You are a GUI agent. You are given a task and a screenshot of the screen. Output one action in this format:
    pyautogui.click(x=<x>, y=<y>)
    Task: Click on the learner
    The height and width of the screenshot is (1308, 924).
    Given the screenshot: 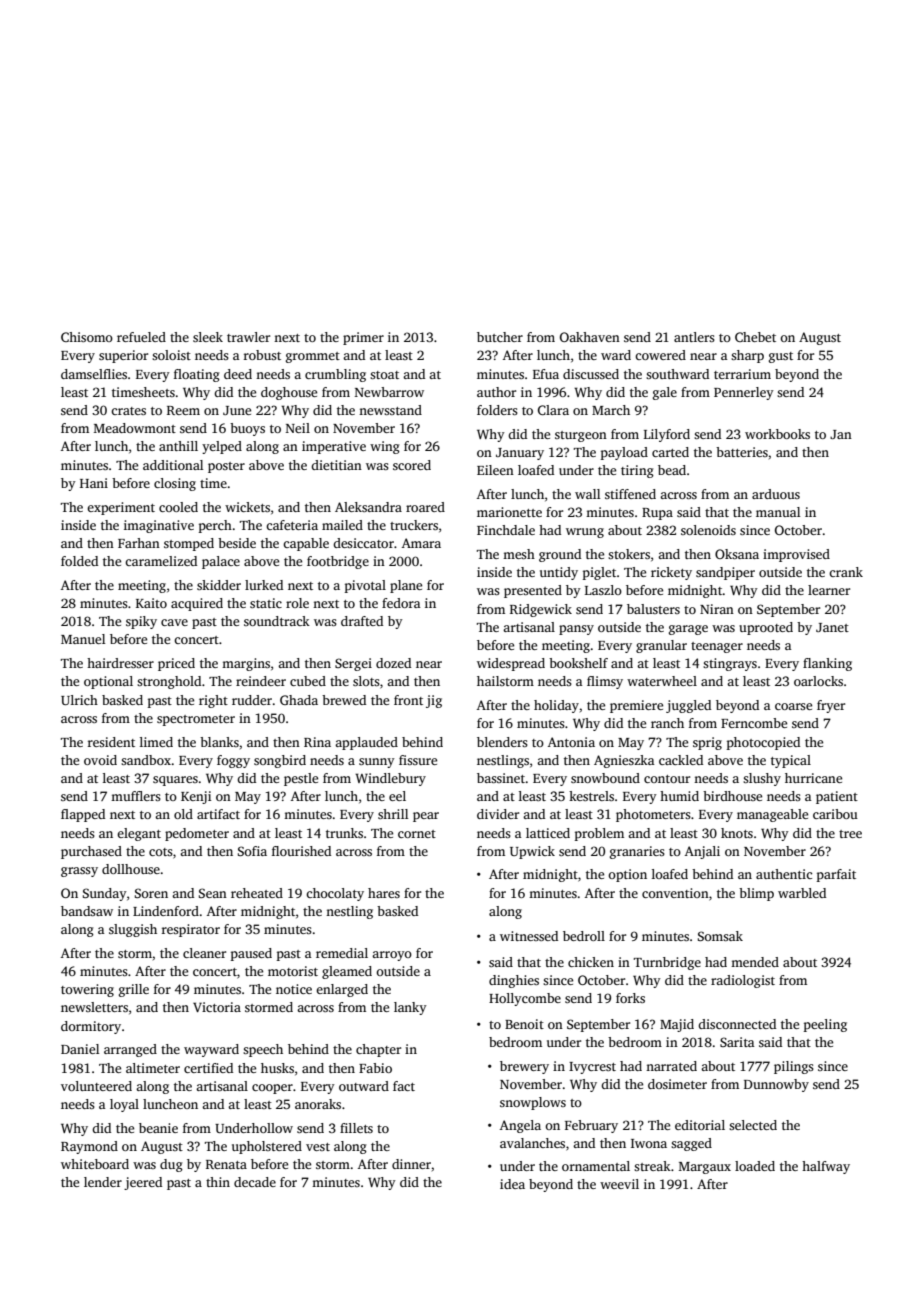 What is the action you would take?
    pyautogui.click(x=829, y=590)
